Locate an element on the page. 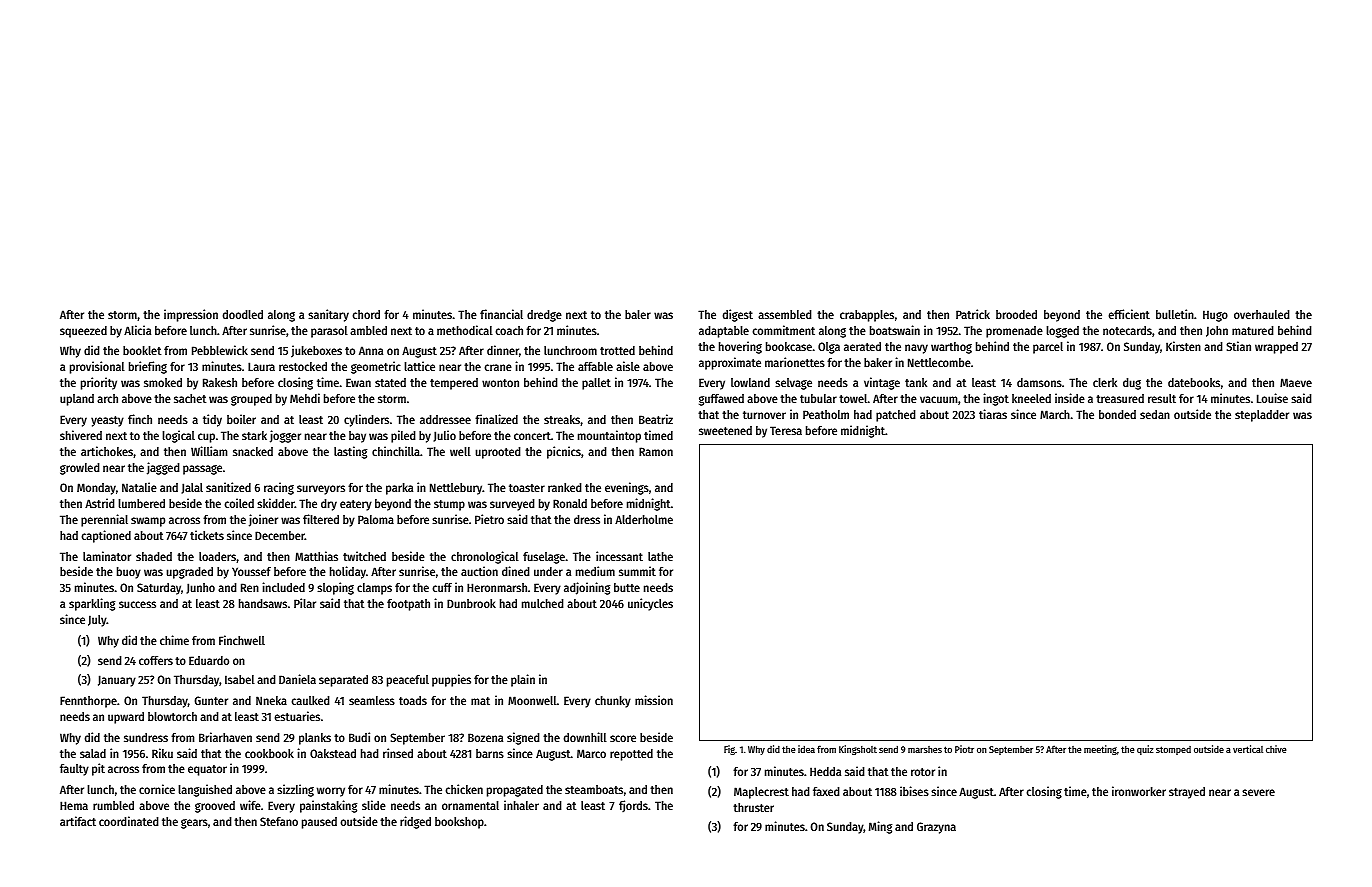 The height and width of the page is (887, 1372). evenings is located at coordinates (627, 488).
